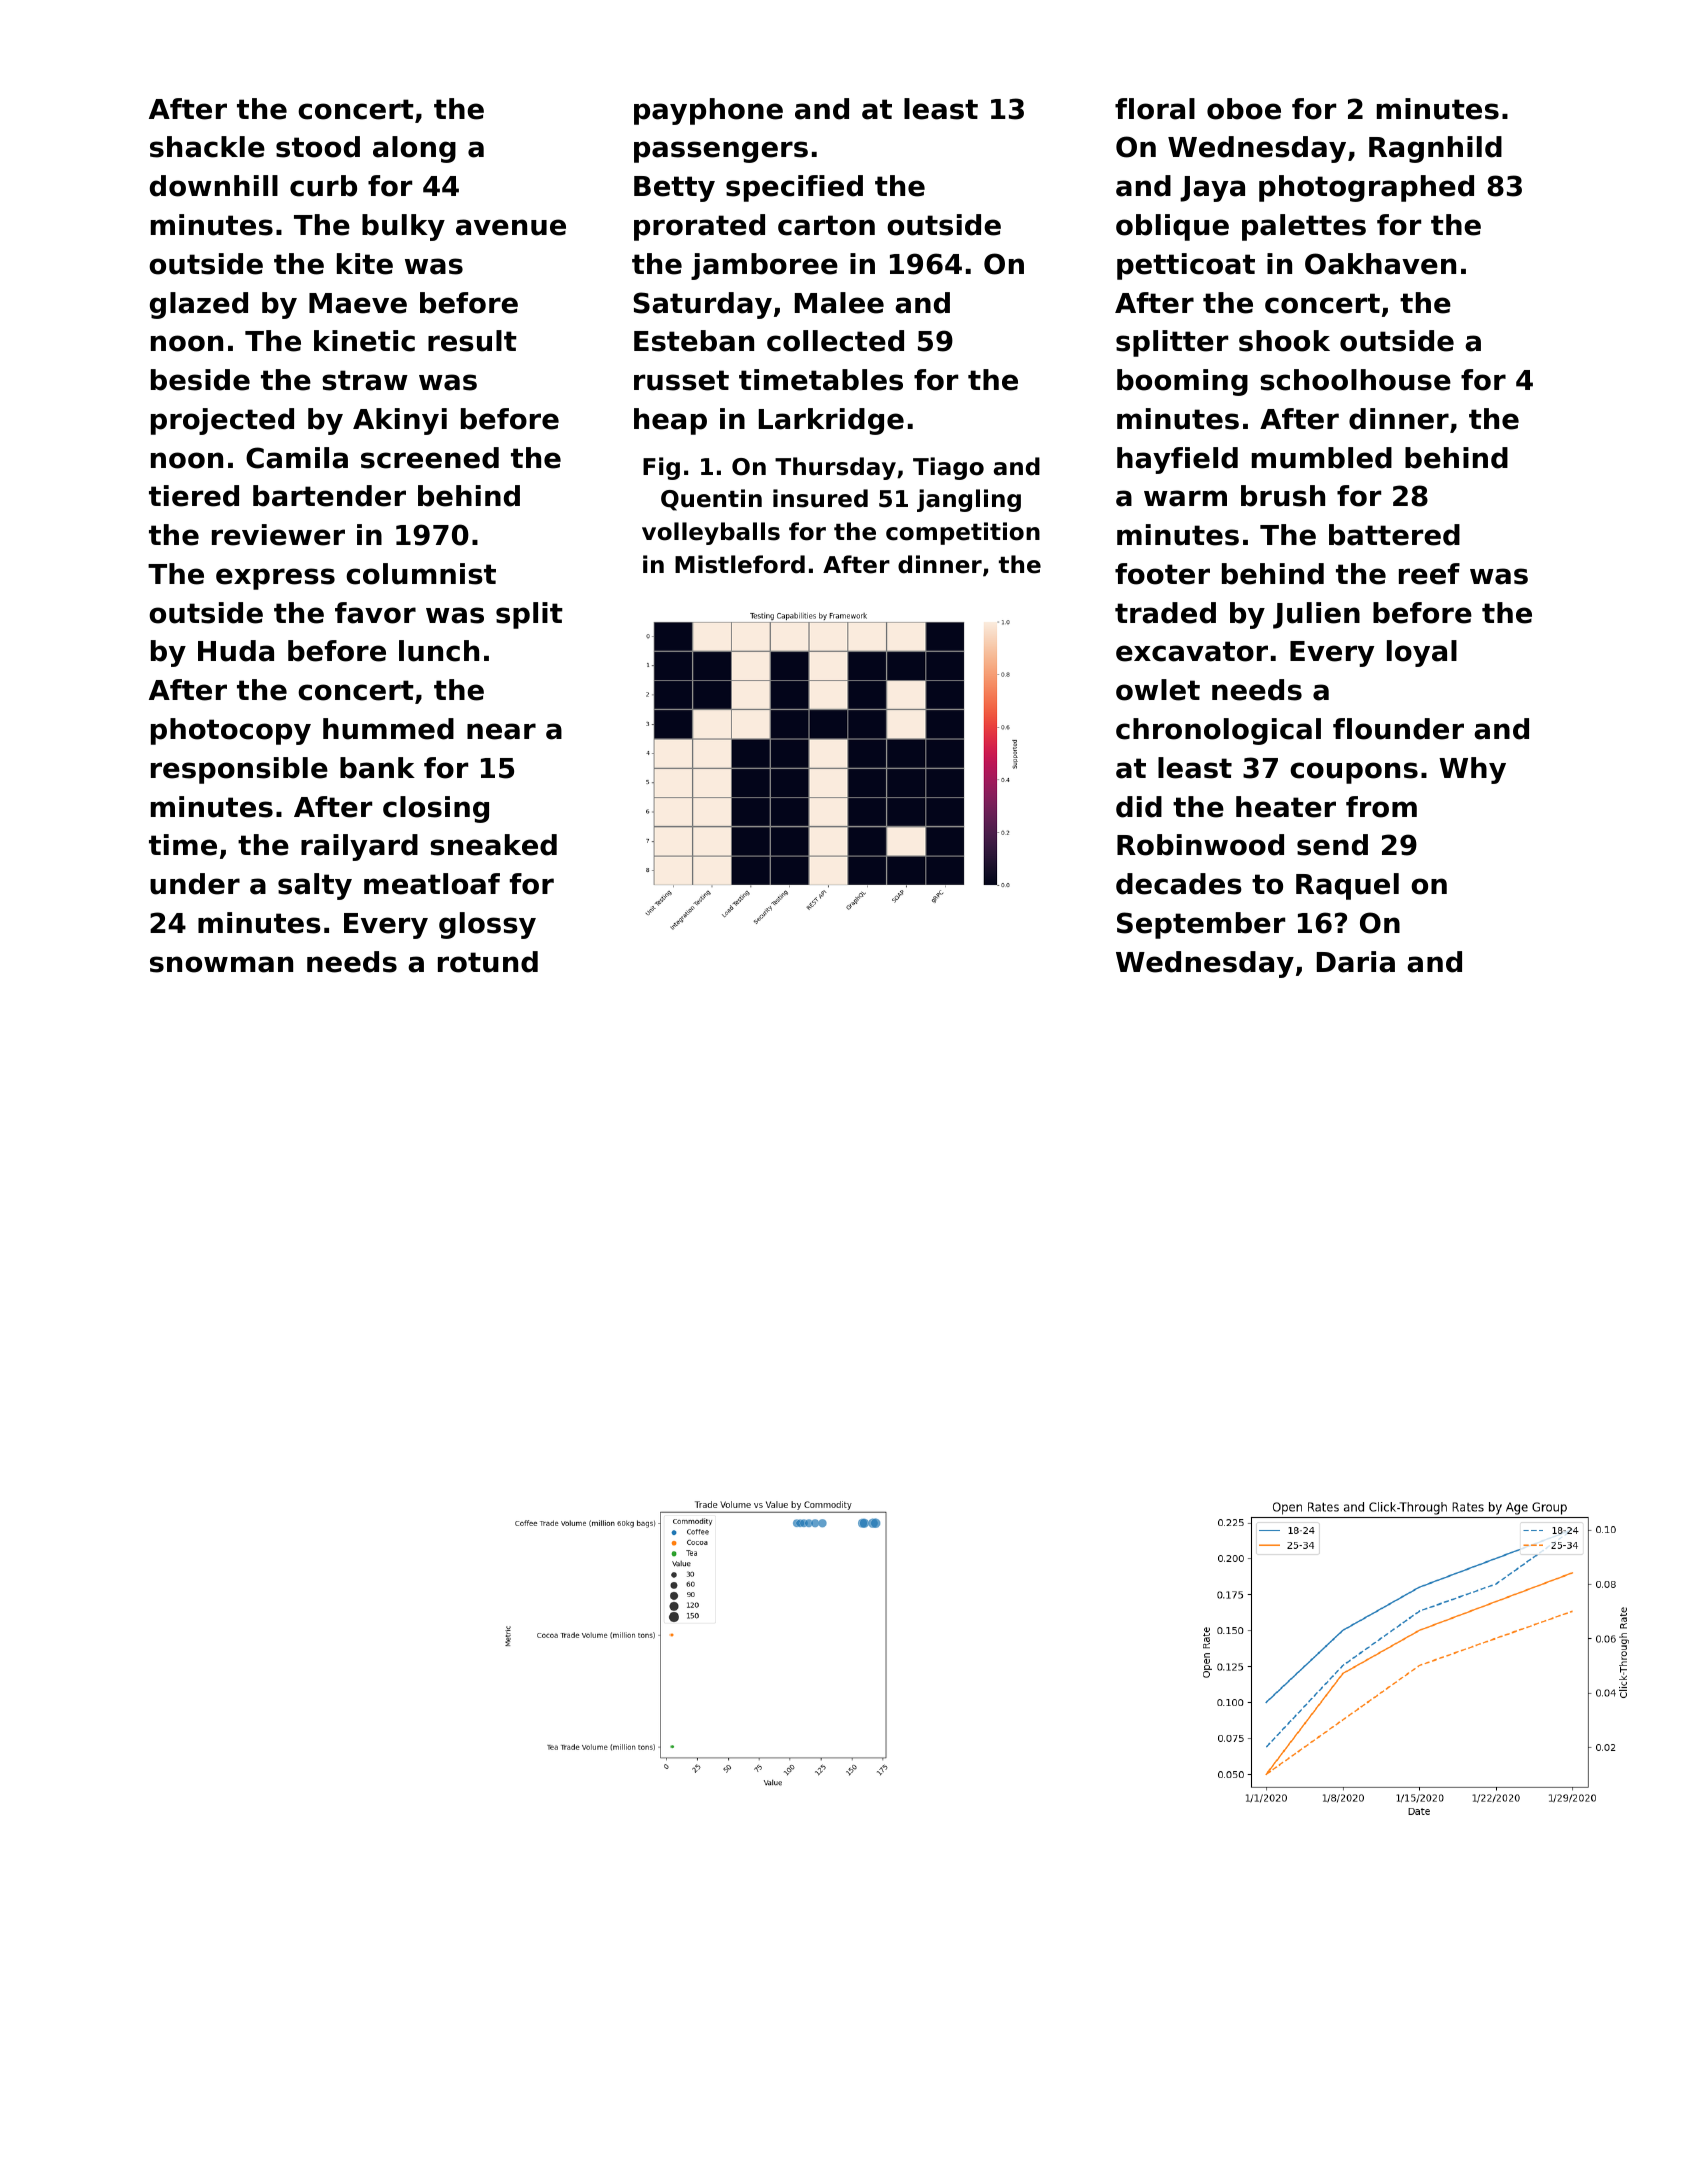 This screenshot has width=1683, height=2178. Describe the element at coordinates (1356, 962) in the screenshot. I see `Daria` at that location.
